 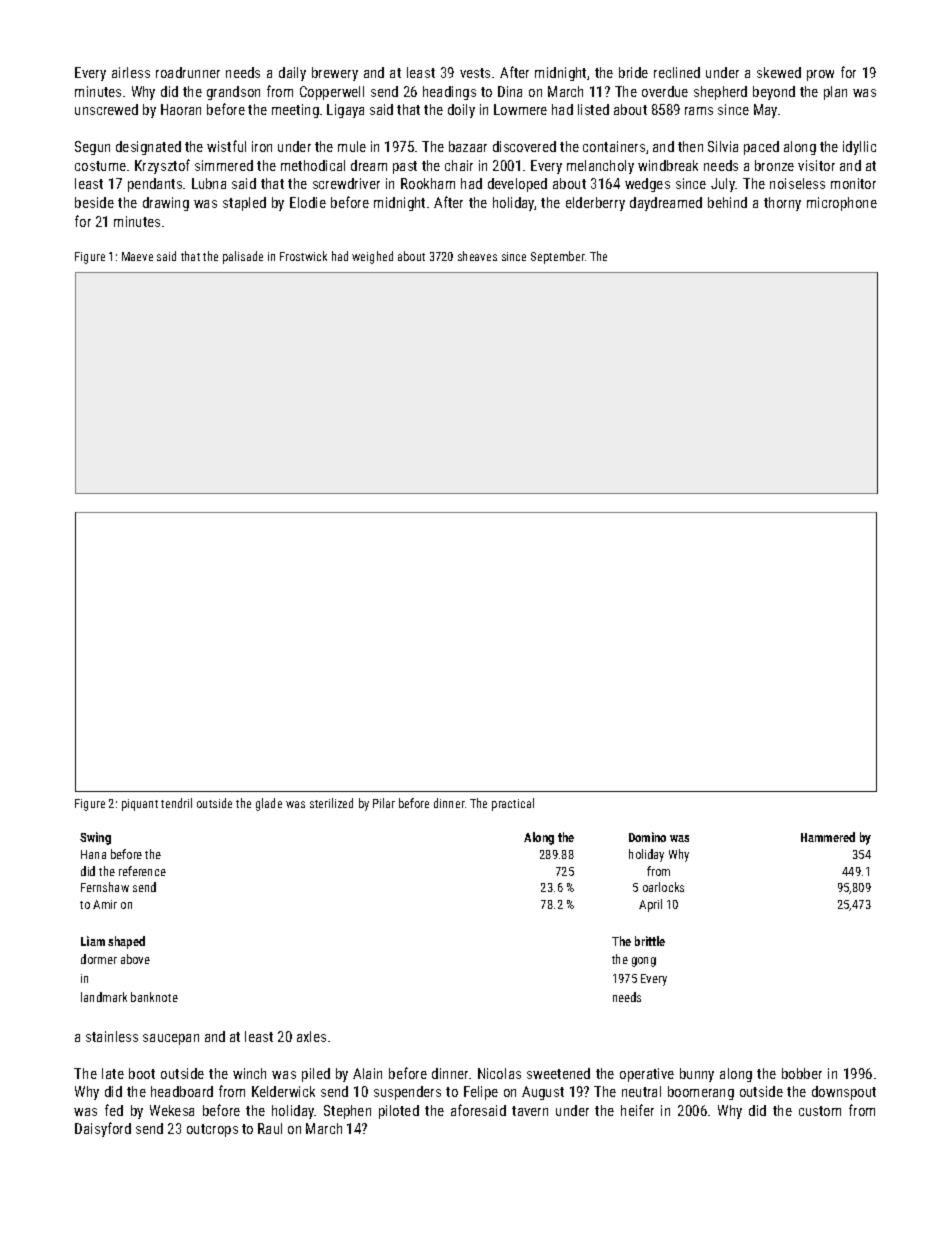 What do you see at coordinates (112, 1036) in the page?
I see `stainless` at bounding box center [112, 1036].
